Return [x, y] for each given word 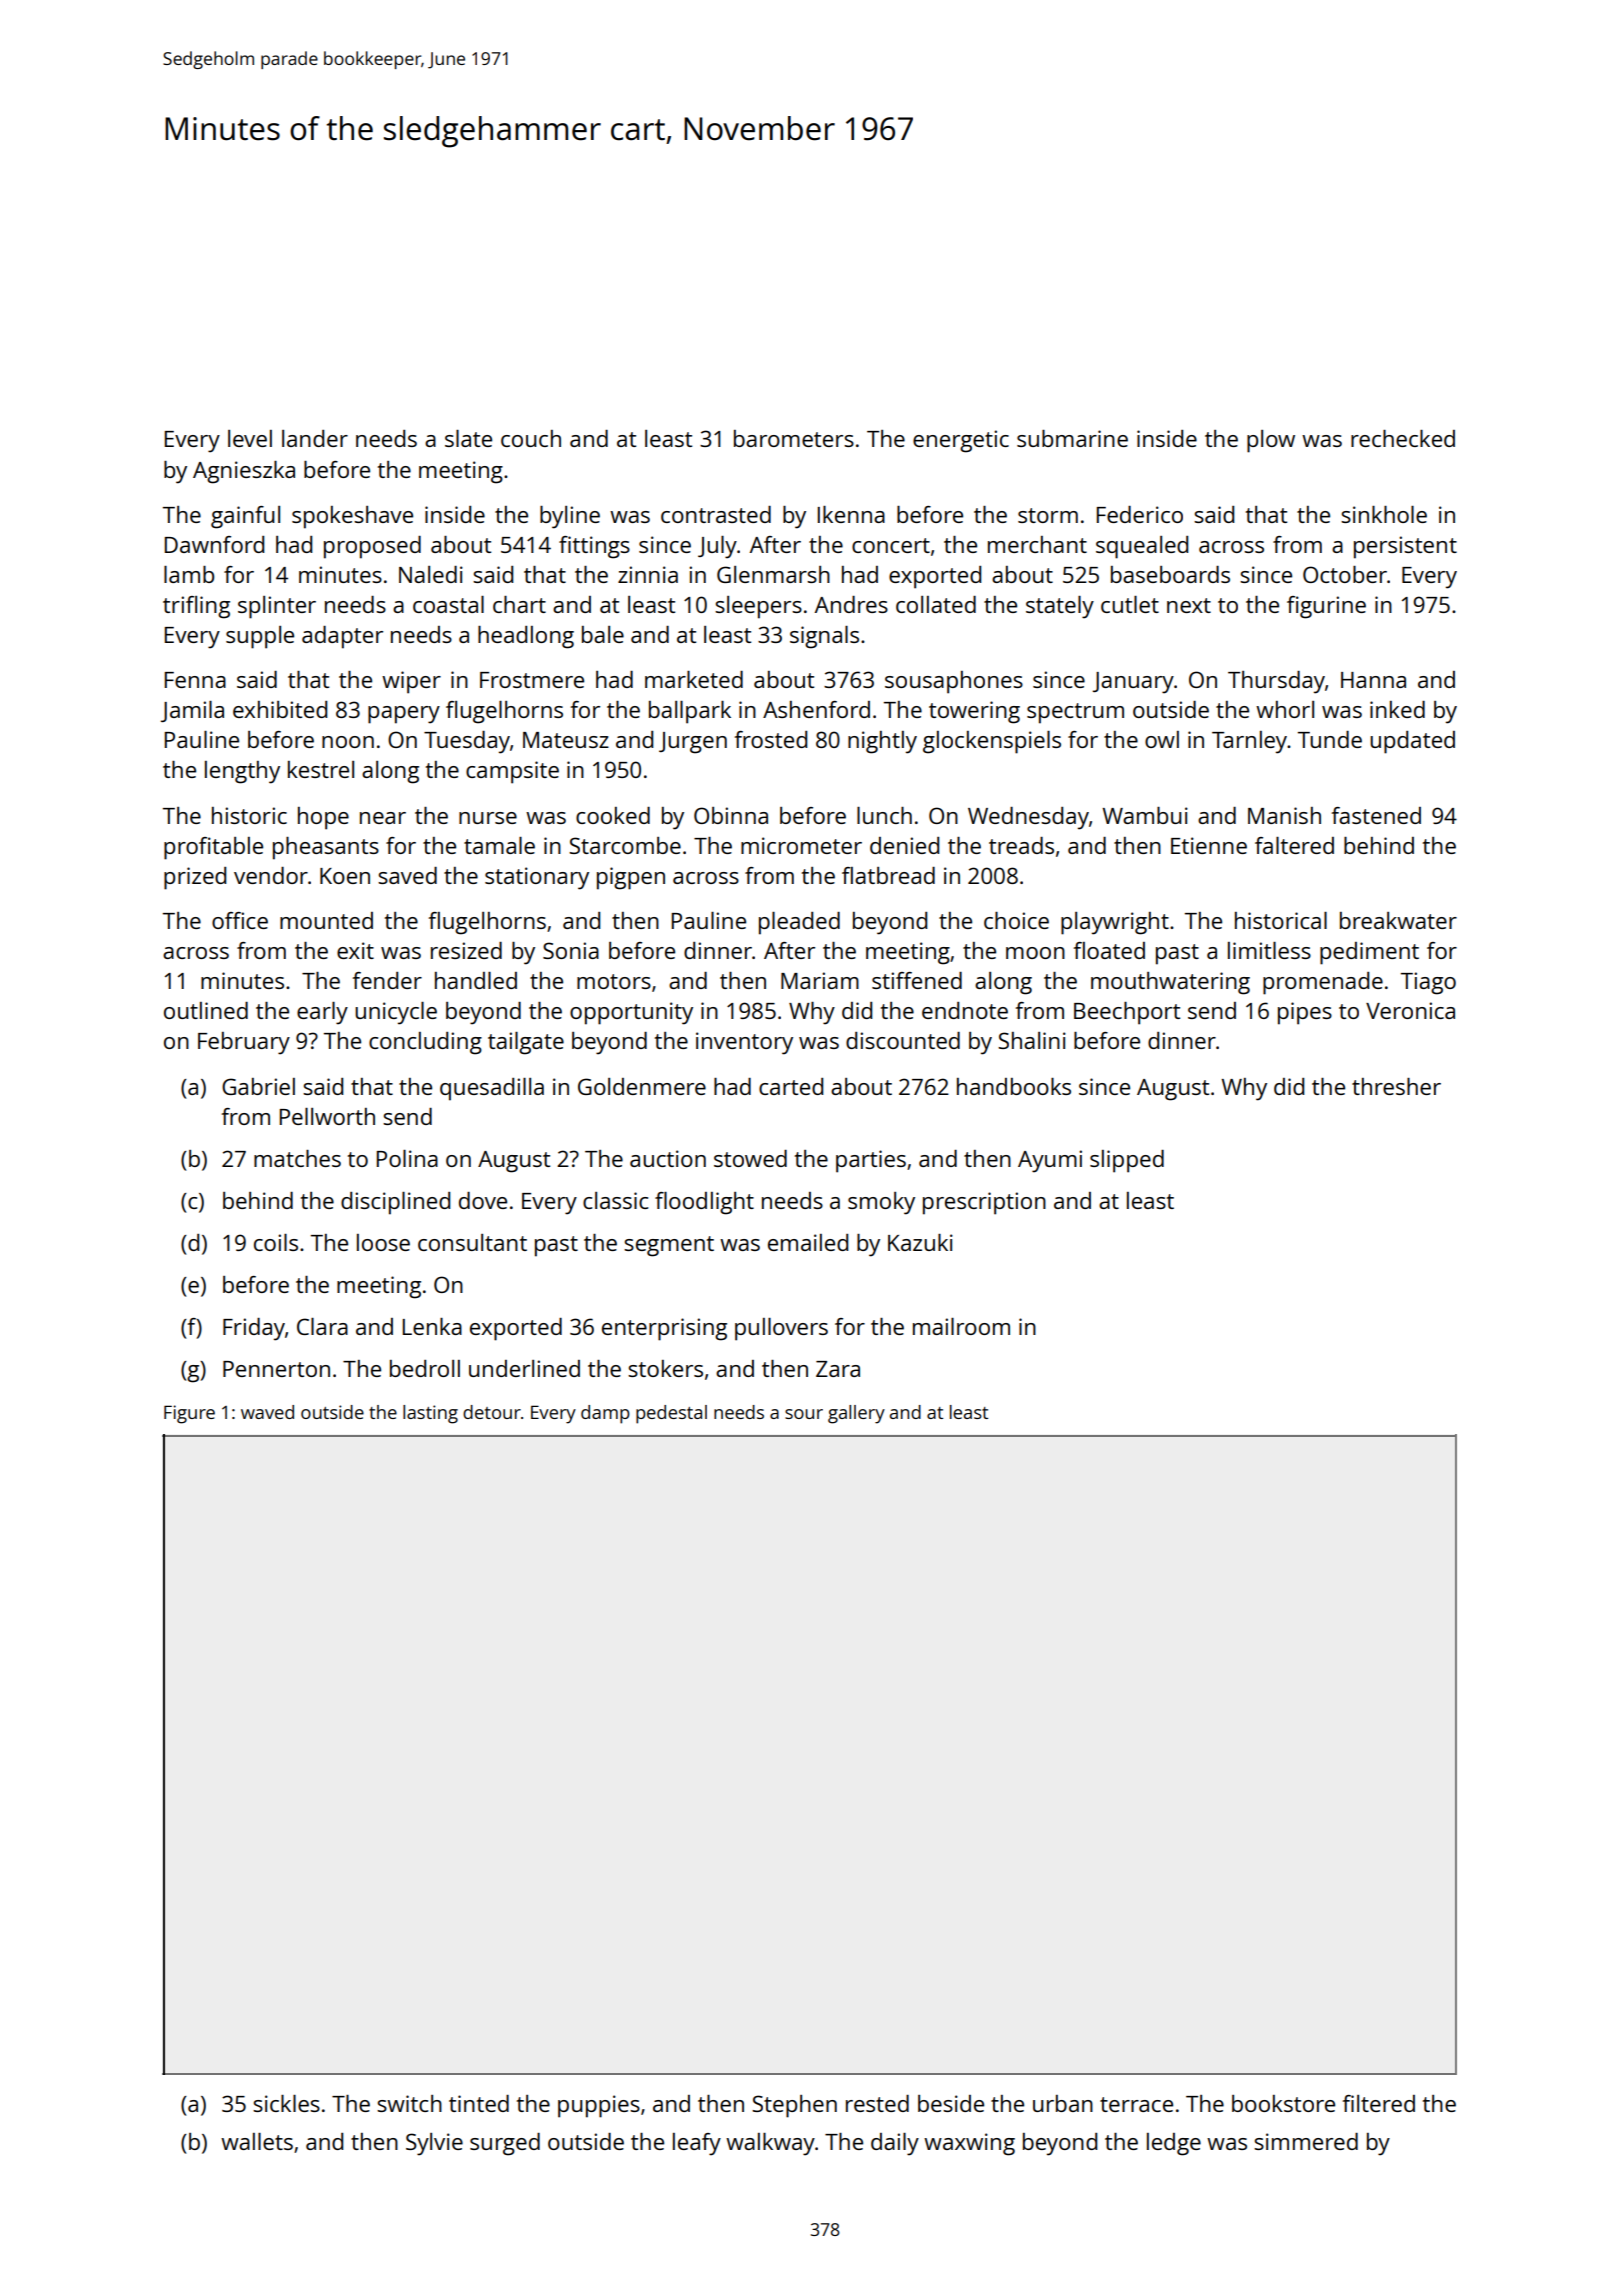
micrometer [801, 845]
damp [605, 1414]
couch [531, 438]
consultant [472, 1242]
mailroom [961, 1326]
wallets [257, 2141]
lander [315, 438]
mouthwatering [1170, 983]
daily [895, 2144]
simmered [1306, 2141]
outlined [206, 1010]
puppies [599, 2106]
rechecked [1403, 438]
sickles [286, 2103]
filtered [1379, 2103]
